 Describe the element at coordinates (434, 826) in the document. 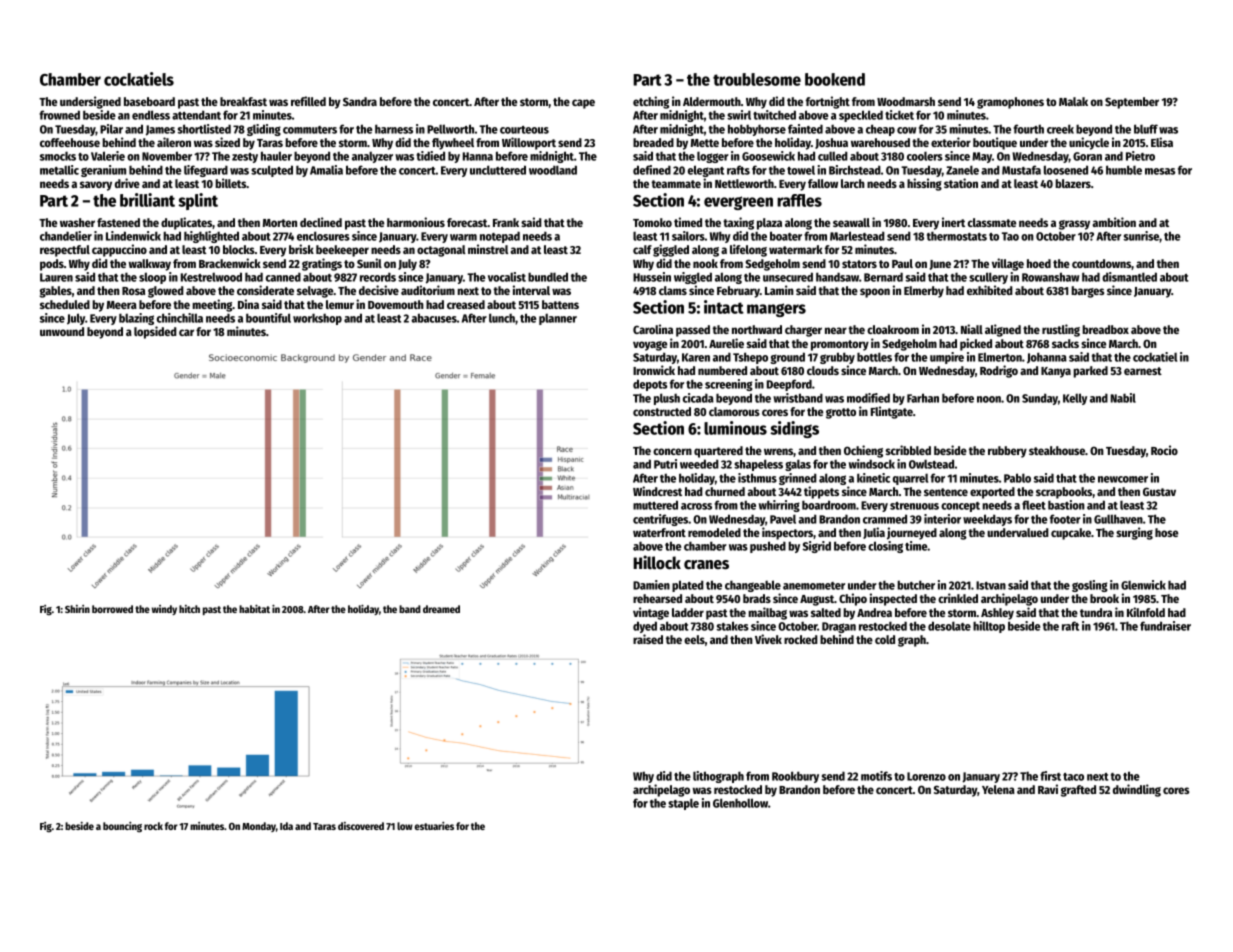

I see `estuaries` at that location.
